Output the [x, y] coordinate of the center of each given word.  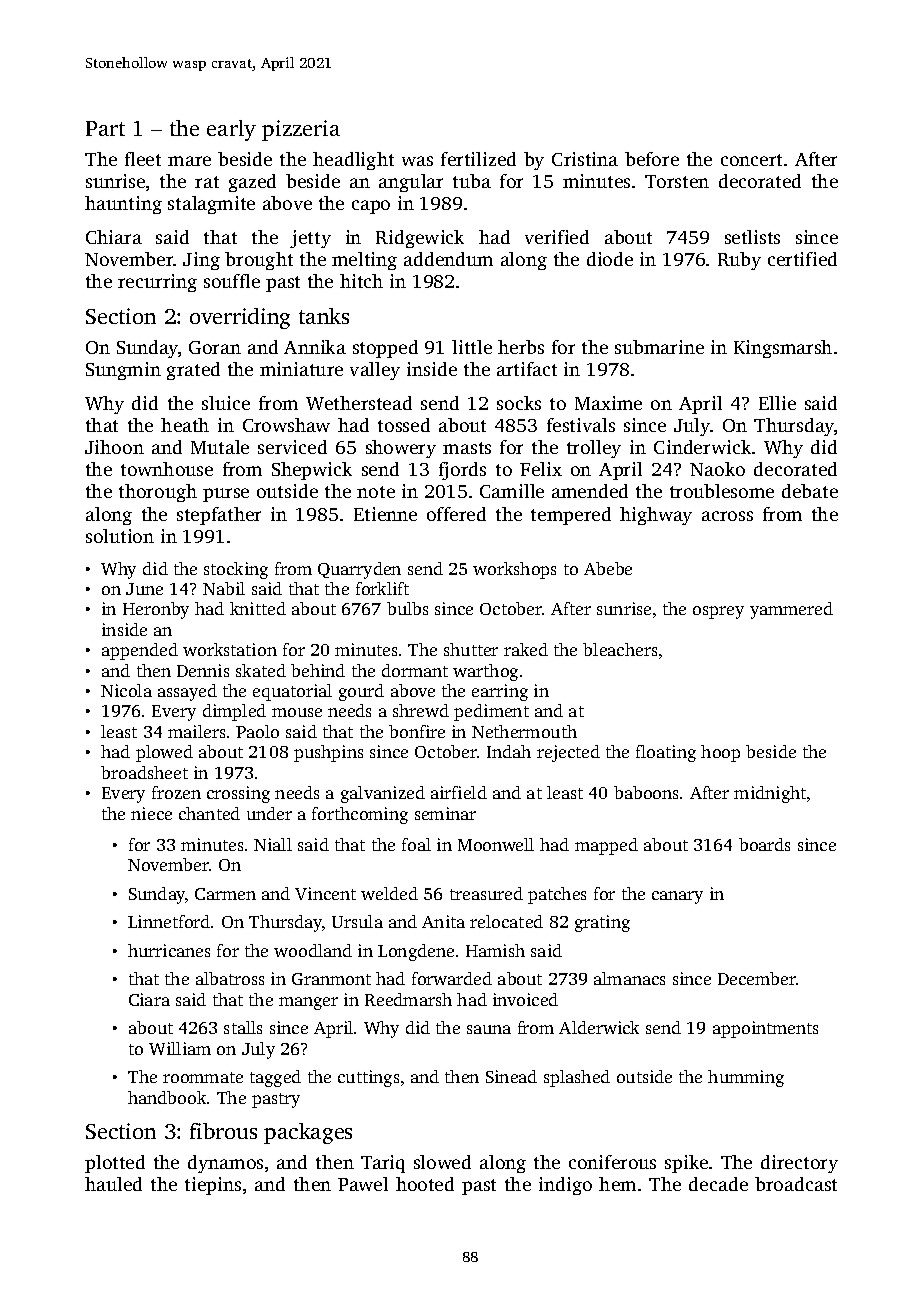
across [727, 516]
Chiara [114, 237]
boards [764, 844]
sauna [489, 1029]
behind [318, 670]
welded [389, 893]
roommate [203, 1077]
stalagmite [211, 205]
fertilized [478, 159]
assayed [187, 692]
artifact [527, 369]
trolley [594, 449]
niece [151, 813]
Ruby [739, 261]
